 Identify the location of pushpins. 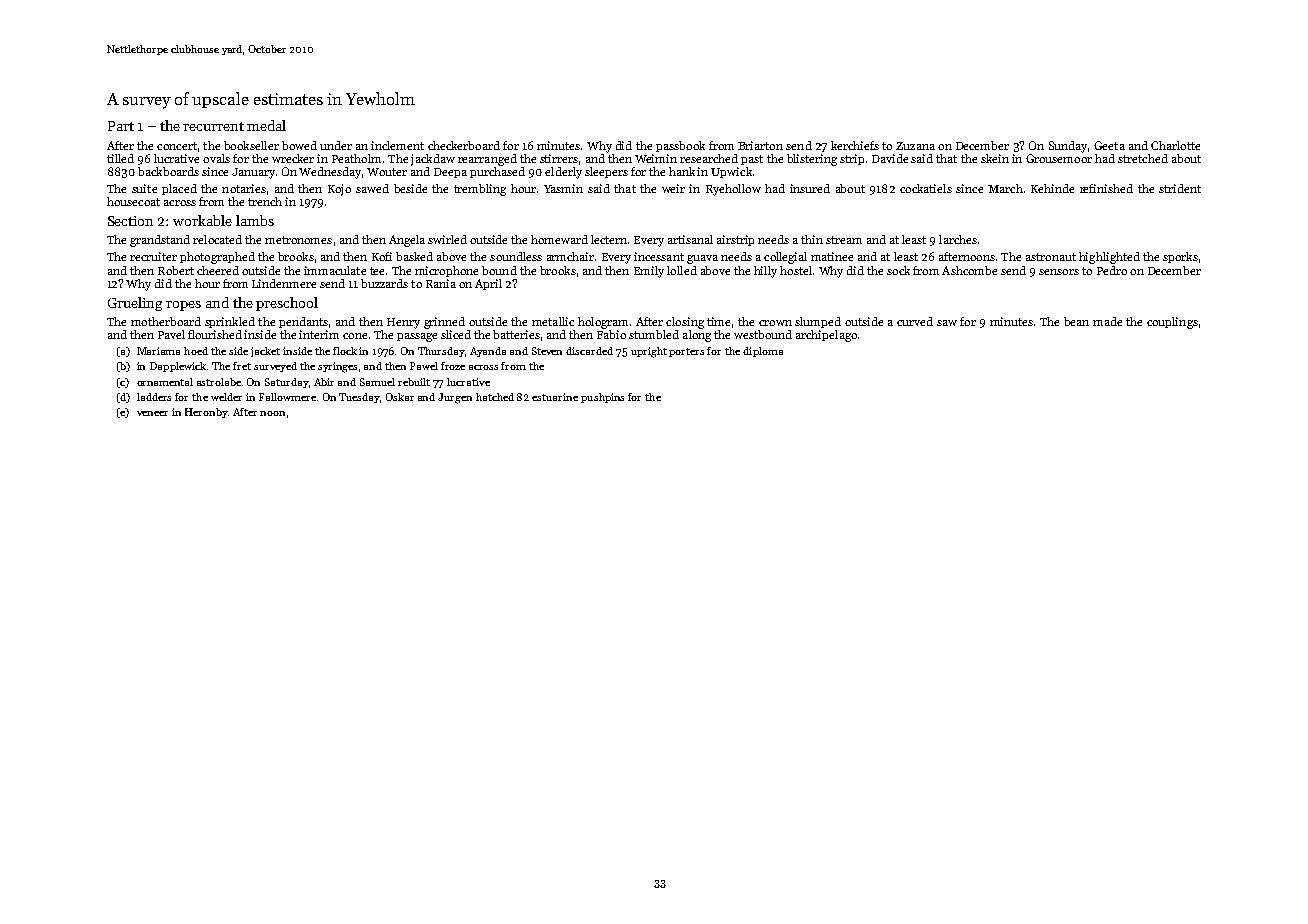
(602, 398).
